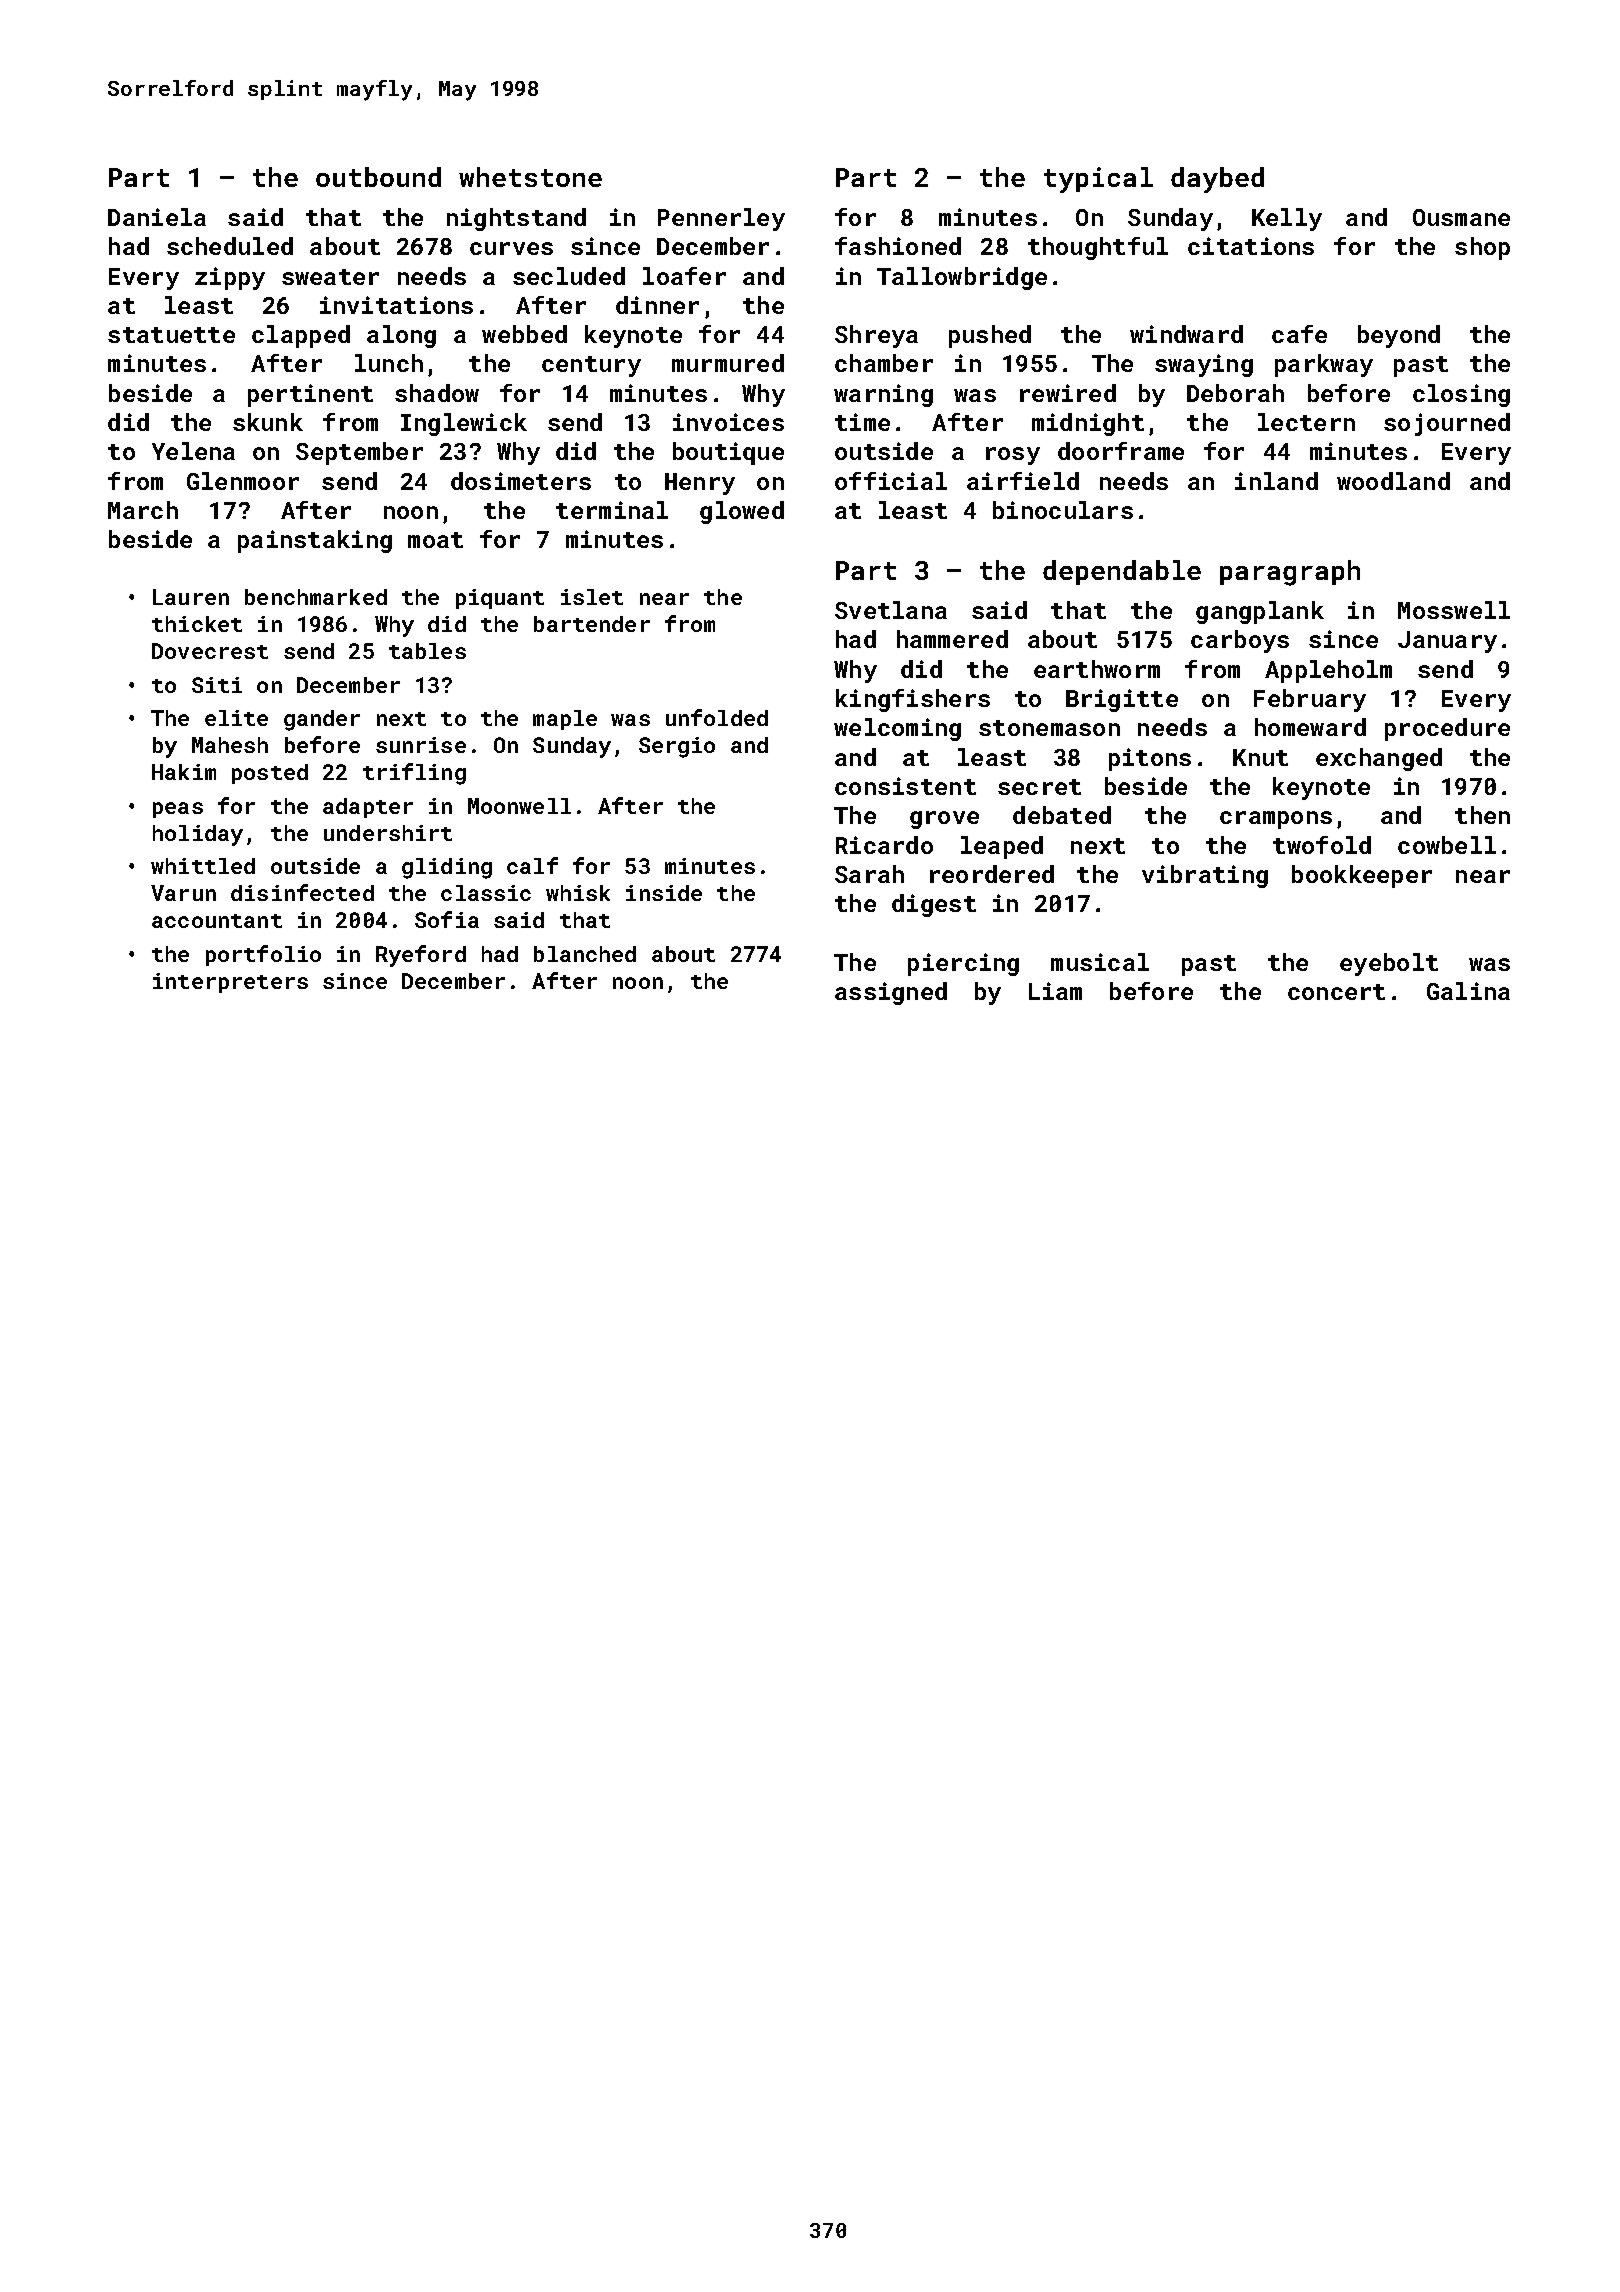  I want to click on cowbell, so click(1447, 845).
